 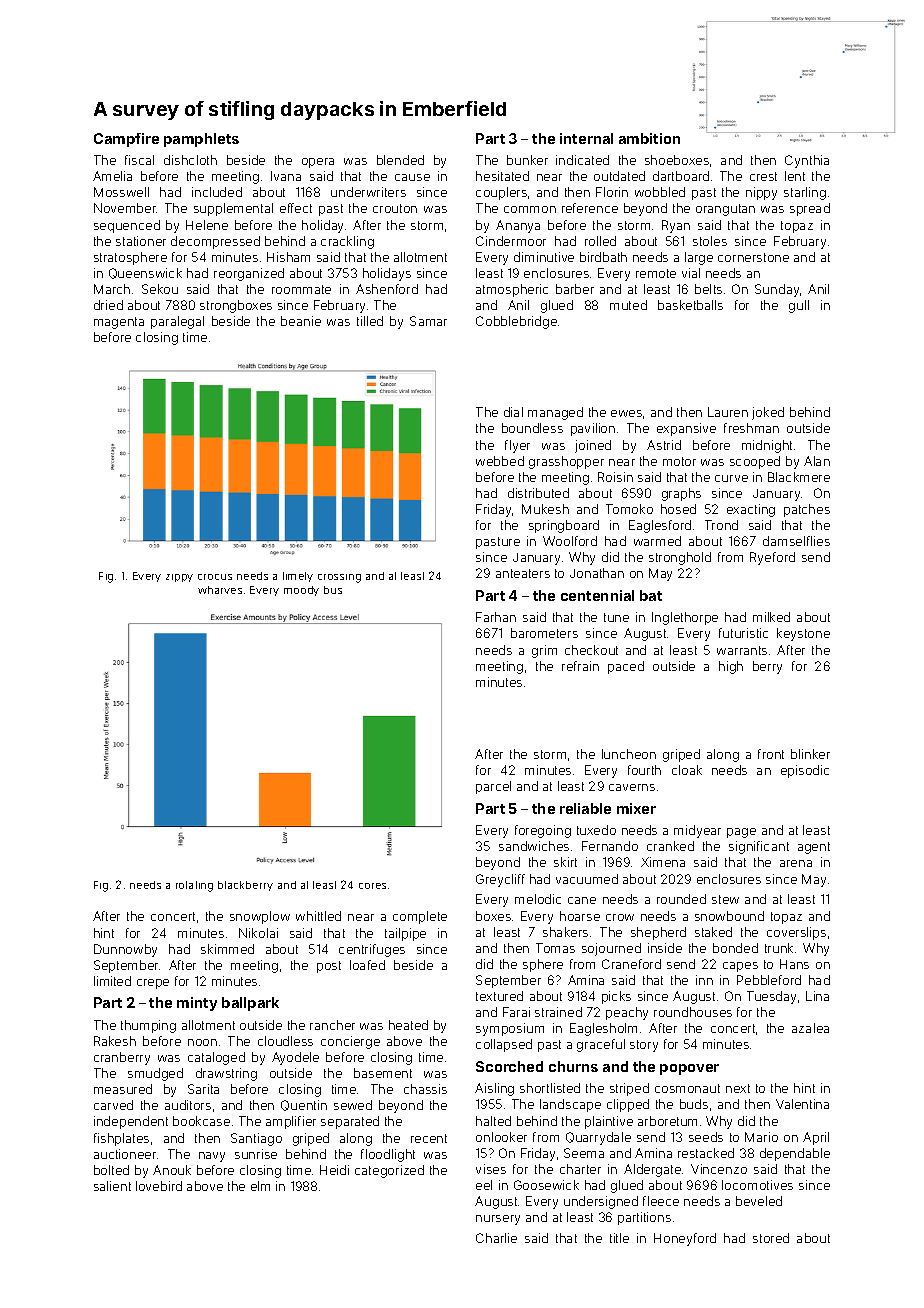 What do you see at coordinates (112, 1186) in the page?
I see `salient` at bounding box center [112, 1186].
